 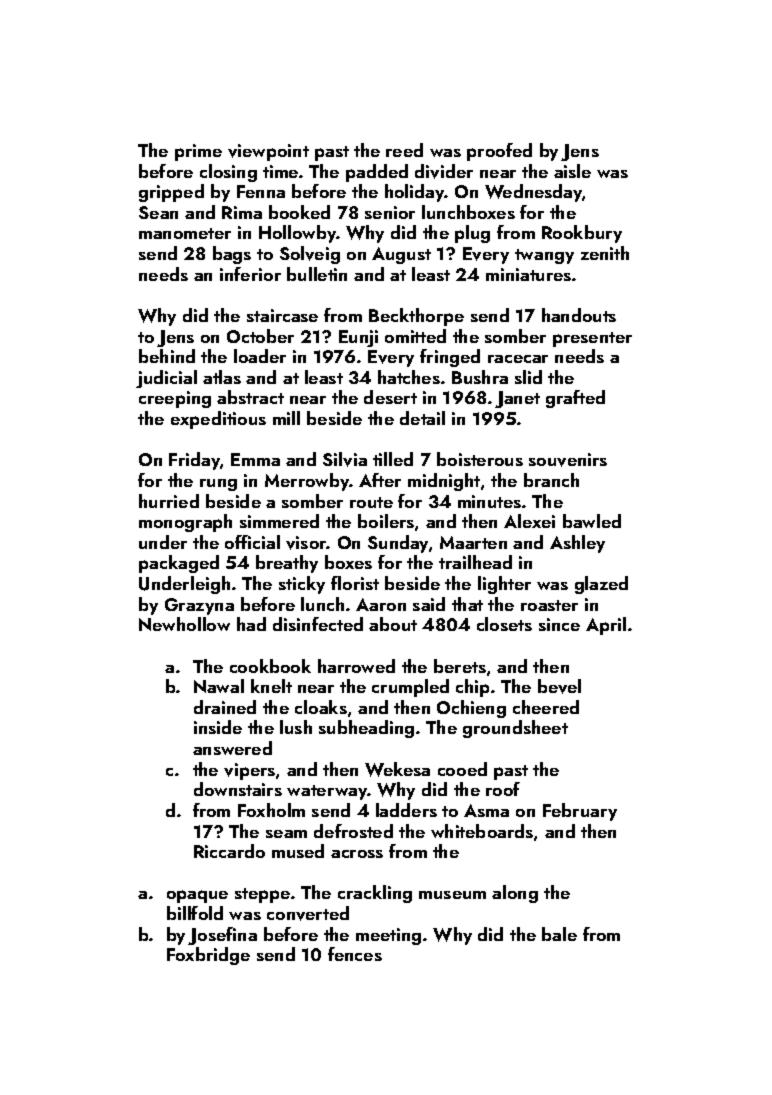 What do you see at coordinates (262, 895) in the screenshot?
I see `steppe` at bounding box center [262, 895].
